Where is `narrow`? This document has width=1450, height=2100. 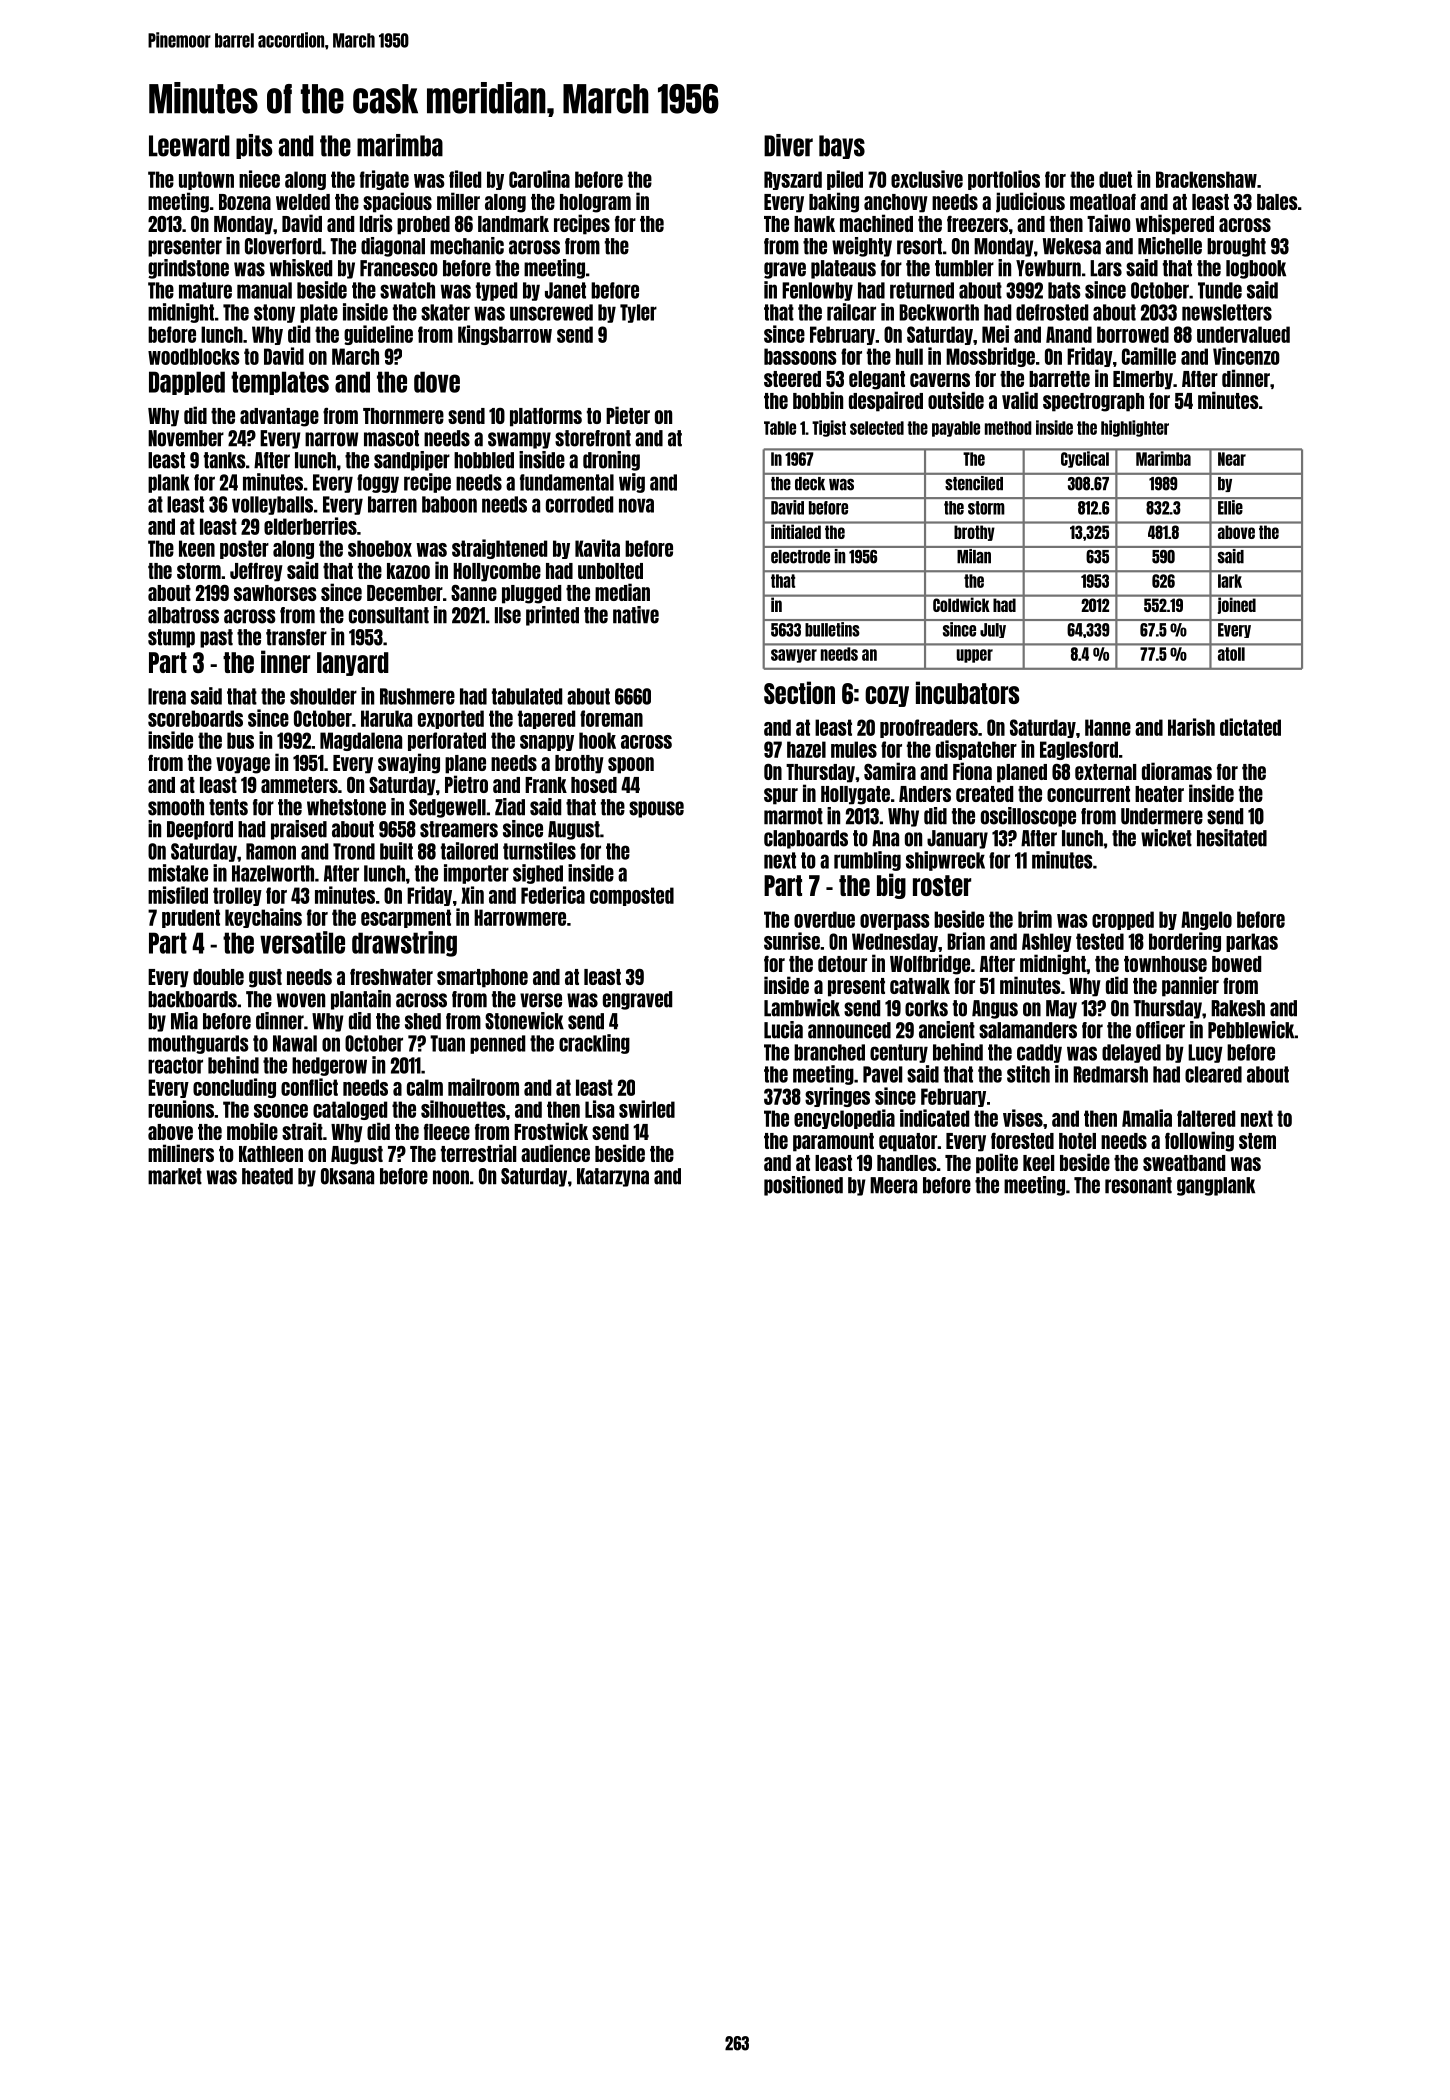 narrow is located at coordinates (331, 439).
